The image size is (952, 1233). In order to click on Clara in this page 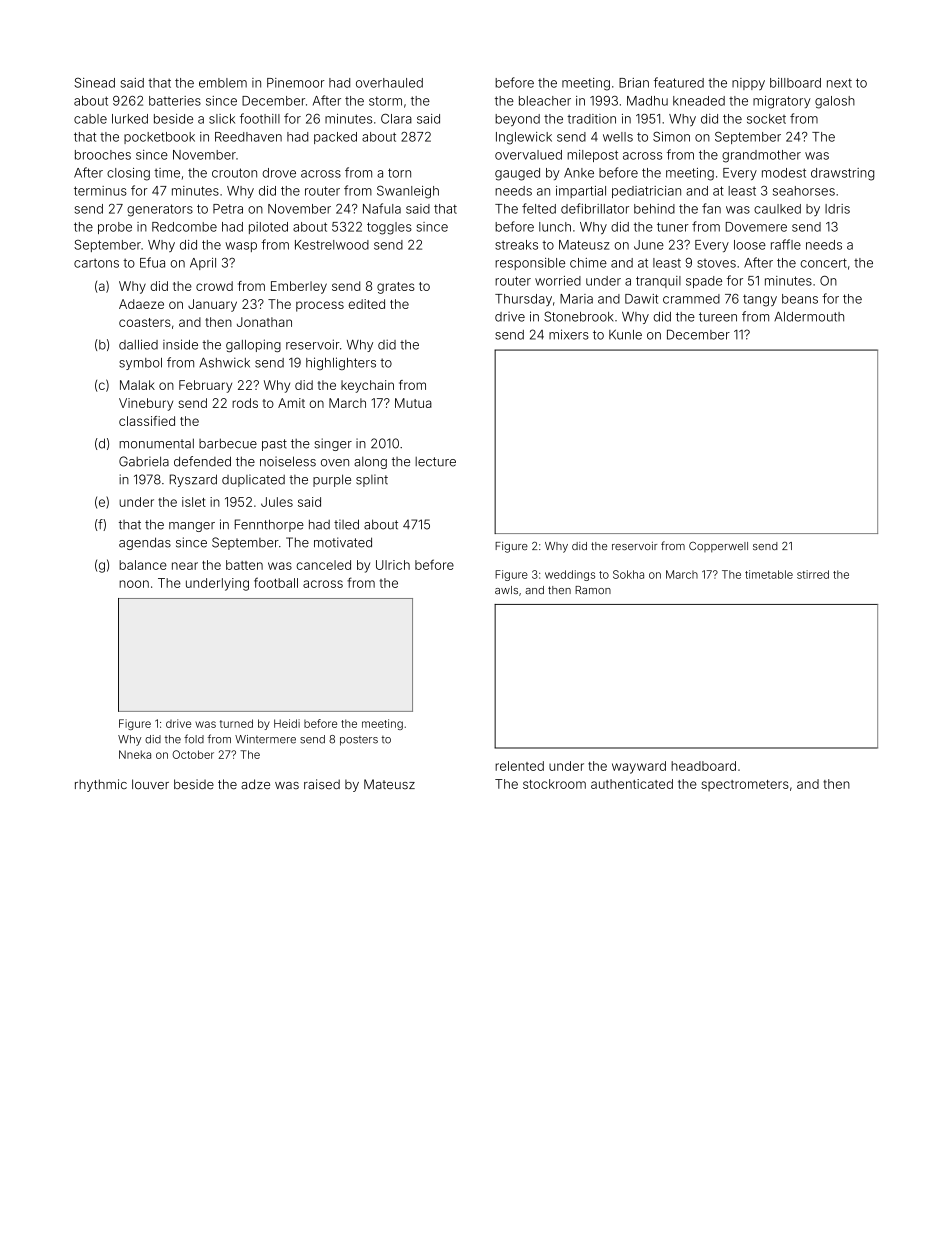, I will do `click(396, 119)`.
